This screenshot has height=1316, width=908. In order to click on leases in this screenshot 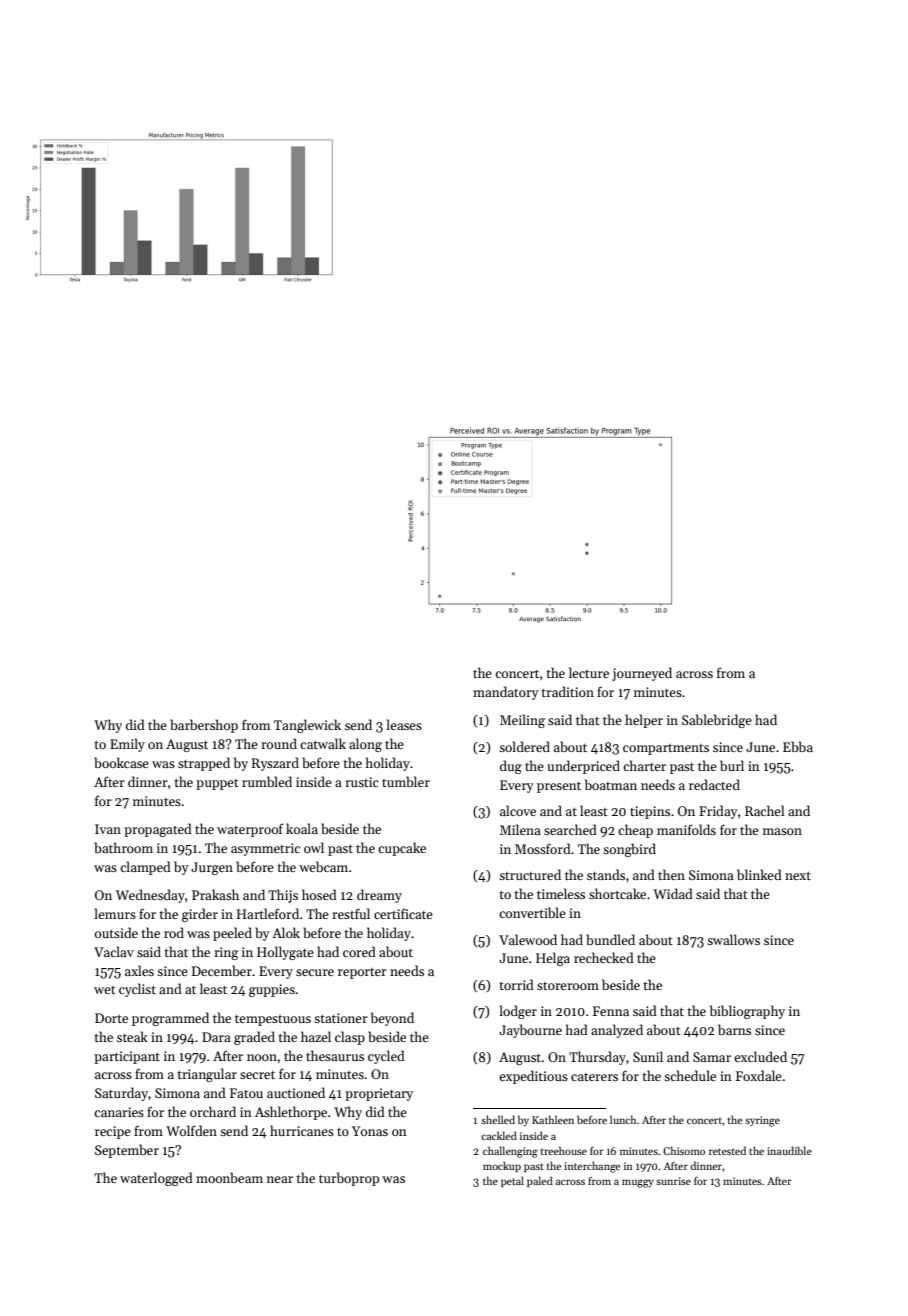, I will do `click(404, 724)`.
